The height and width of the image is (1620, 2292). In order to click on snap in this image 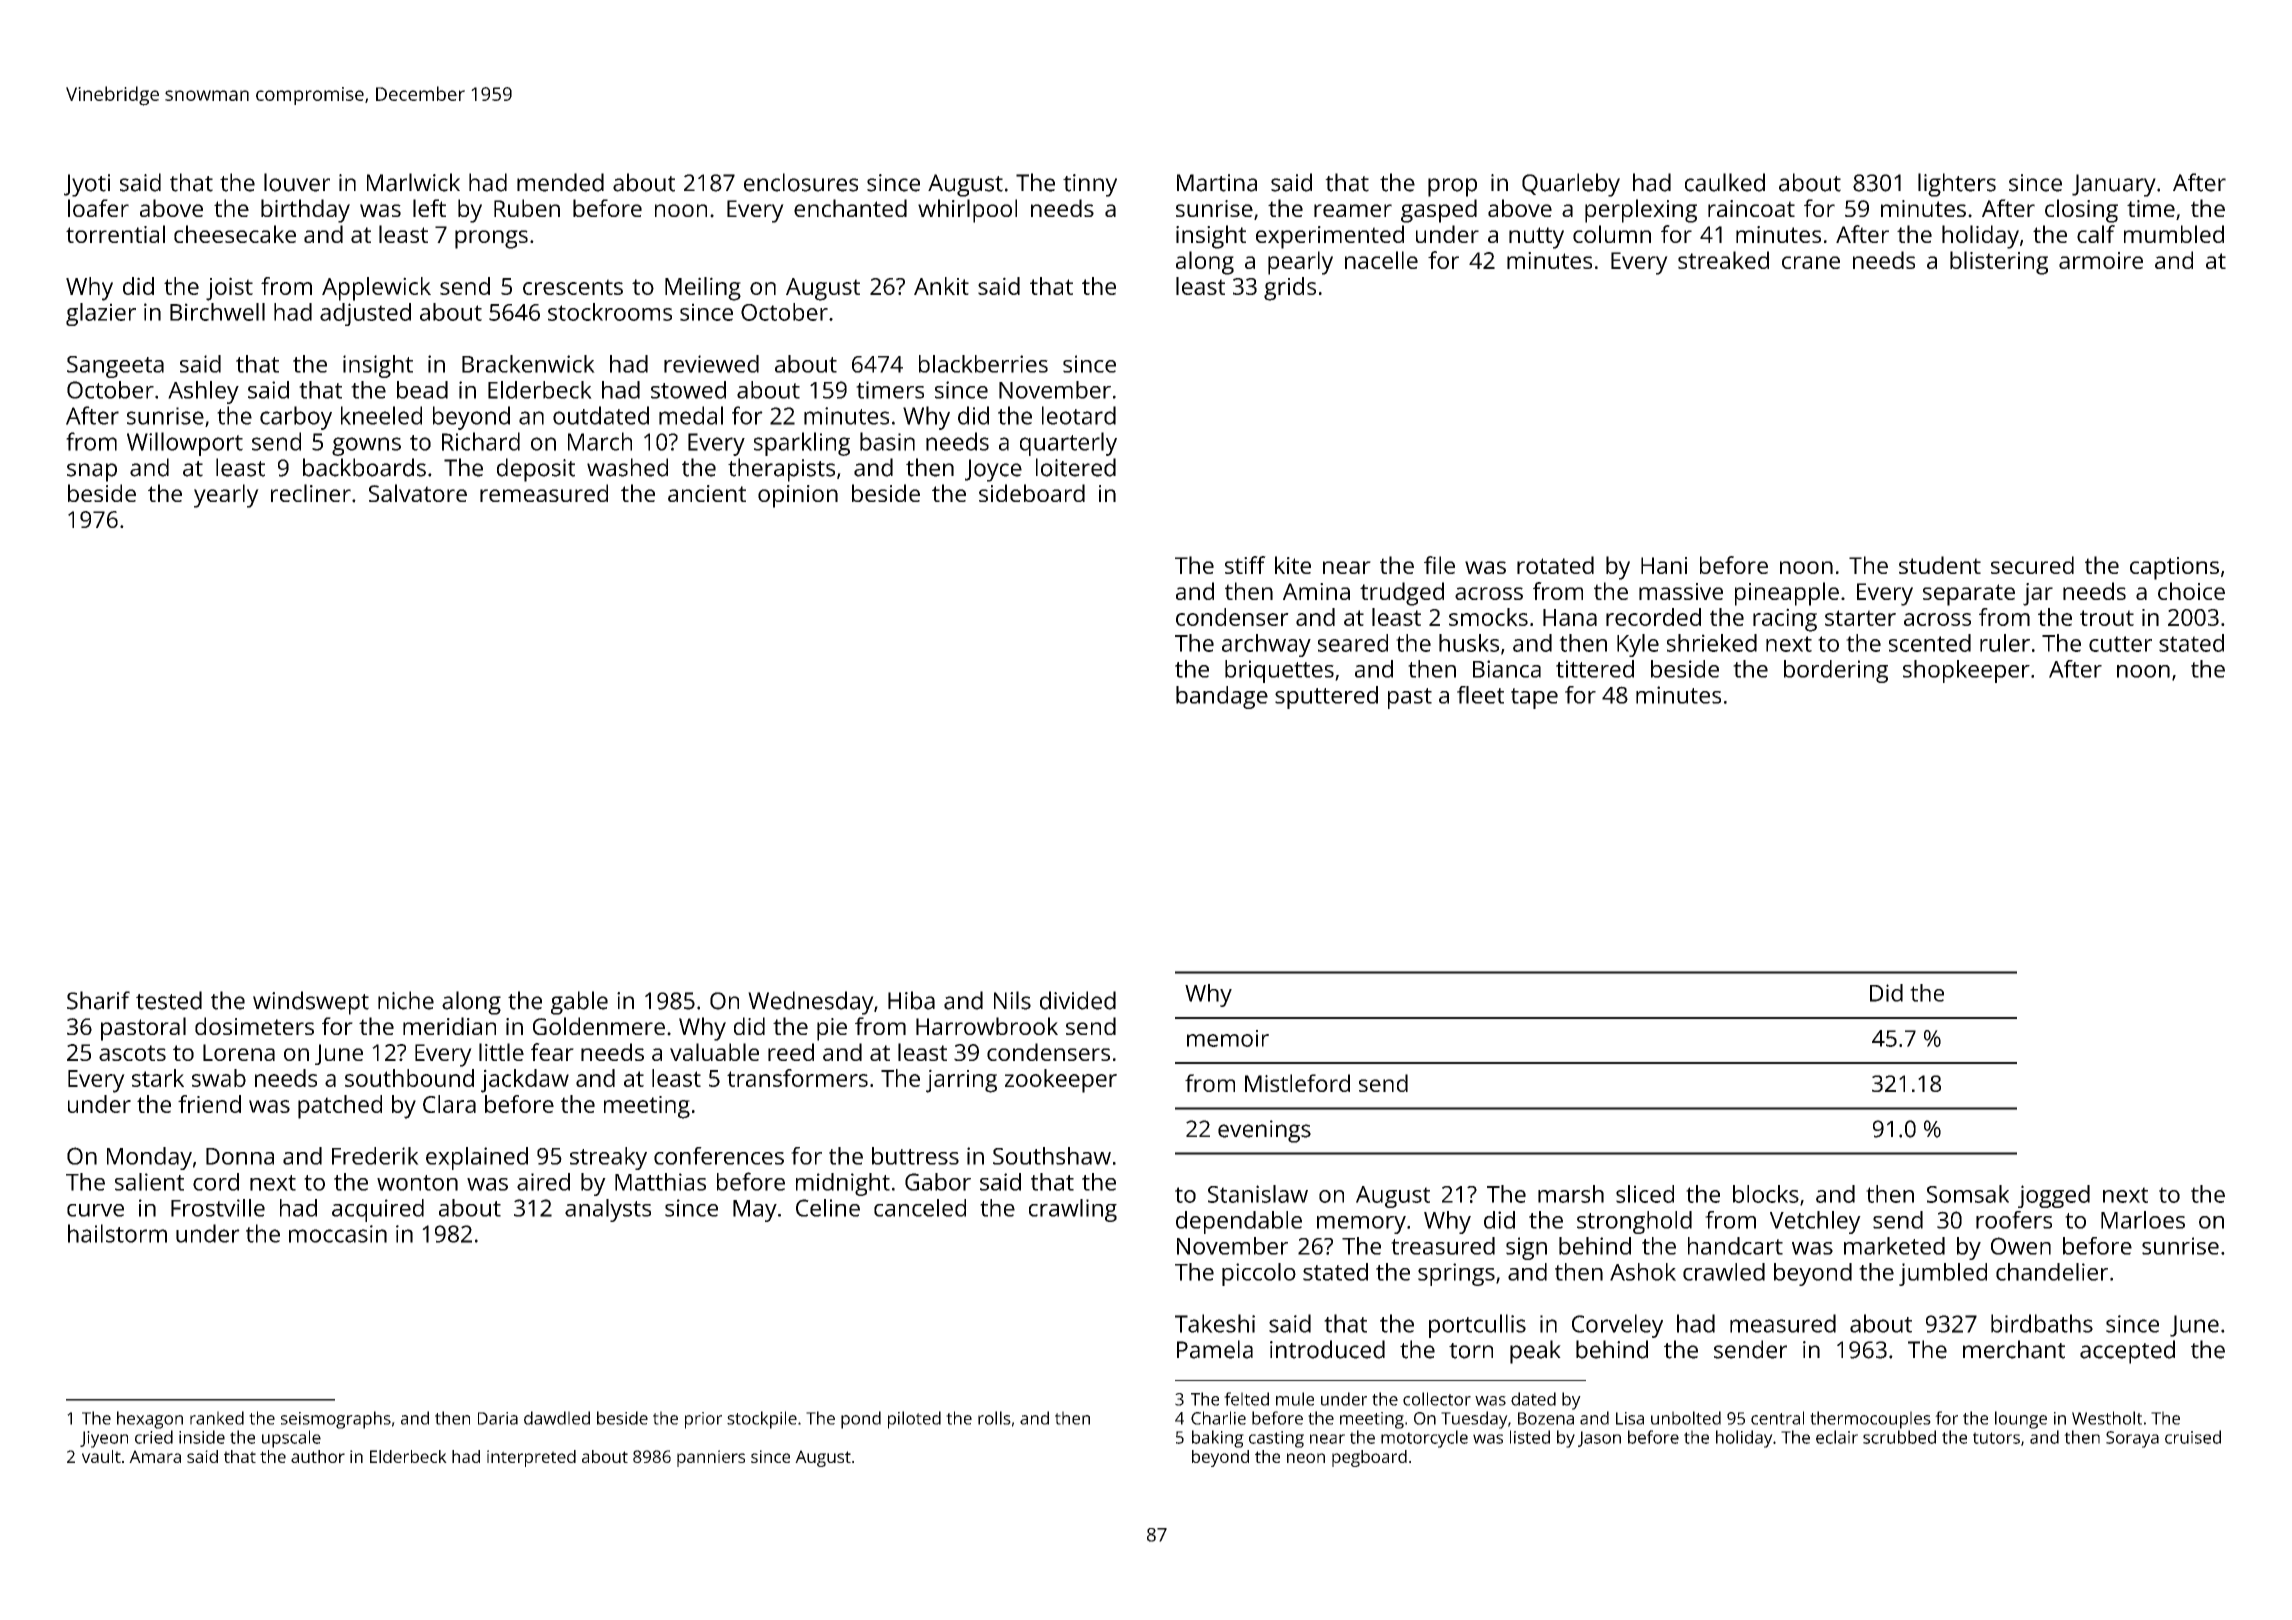, I will do `click(92, 472)`.
